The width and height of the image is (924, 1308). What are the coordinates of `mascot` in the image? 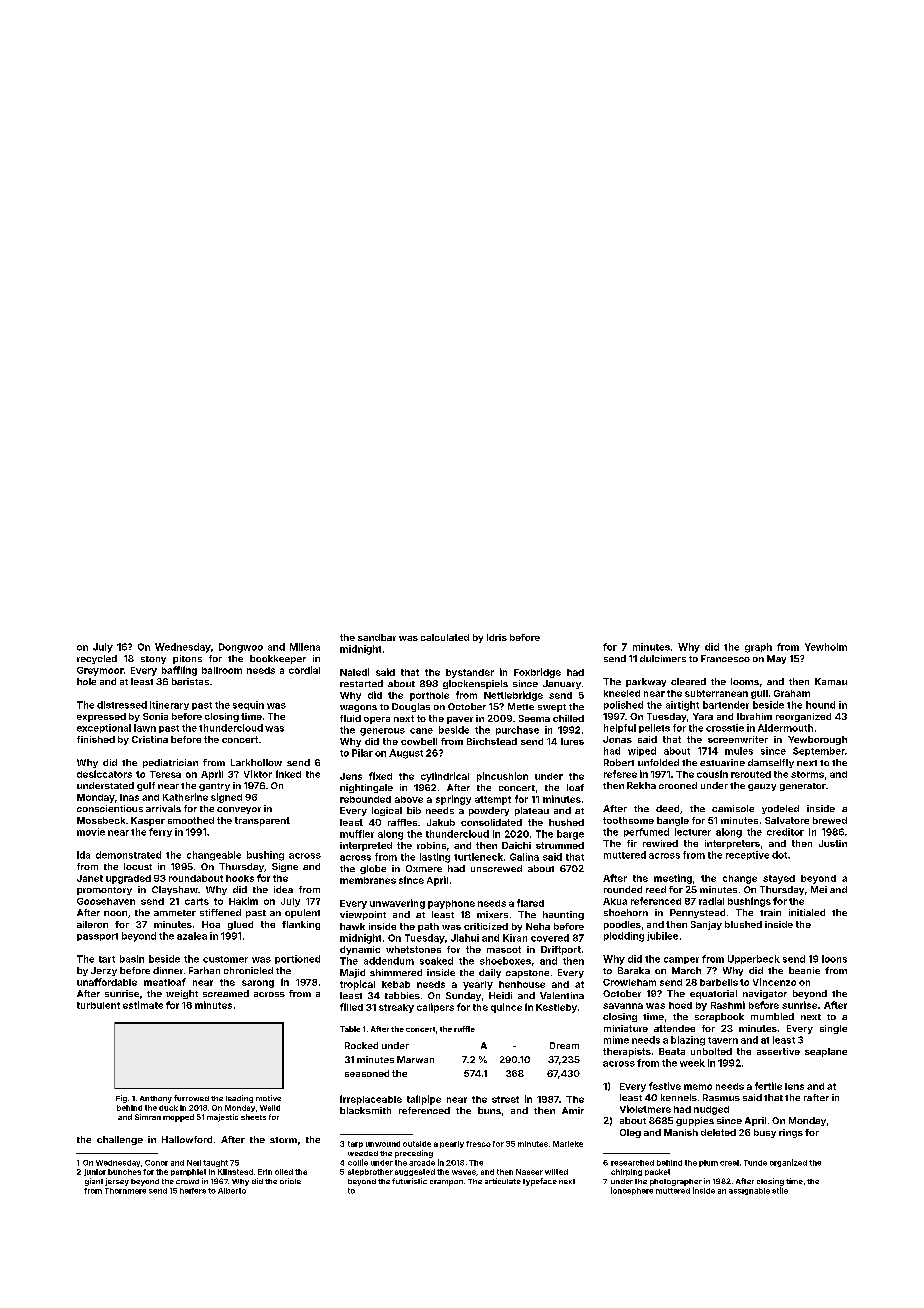 It's located at (504, 949).
